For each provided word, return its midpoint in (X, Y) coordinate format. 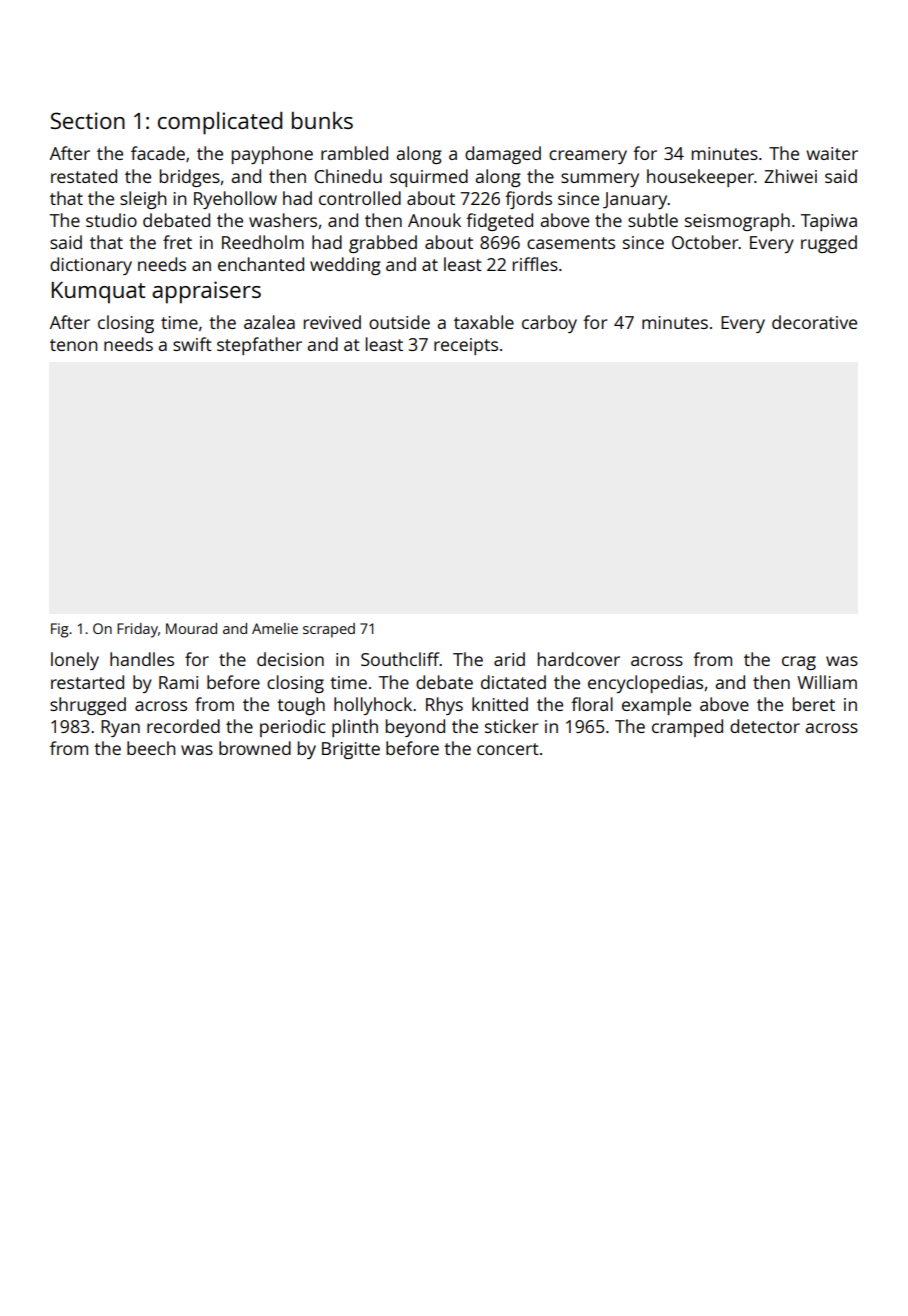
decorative (814, 322)
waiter (832, 153)
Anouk (434, 220)
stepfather (259, 346)
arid (509, 659)
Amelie (275, 628)
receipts (466, 346)
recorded (183, 726)
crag (799, 663)
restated (84, 176)
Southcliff (400, 659)
